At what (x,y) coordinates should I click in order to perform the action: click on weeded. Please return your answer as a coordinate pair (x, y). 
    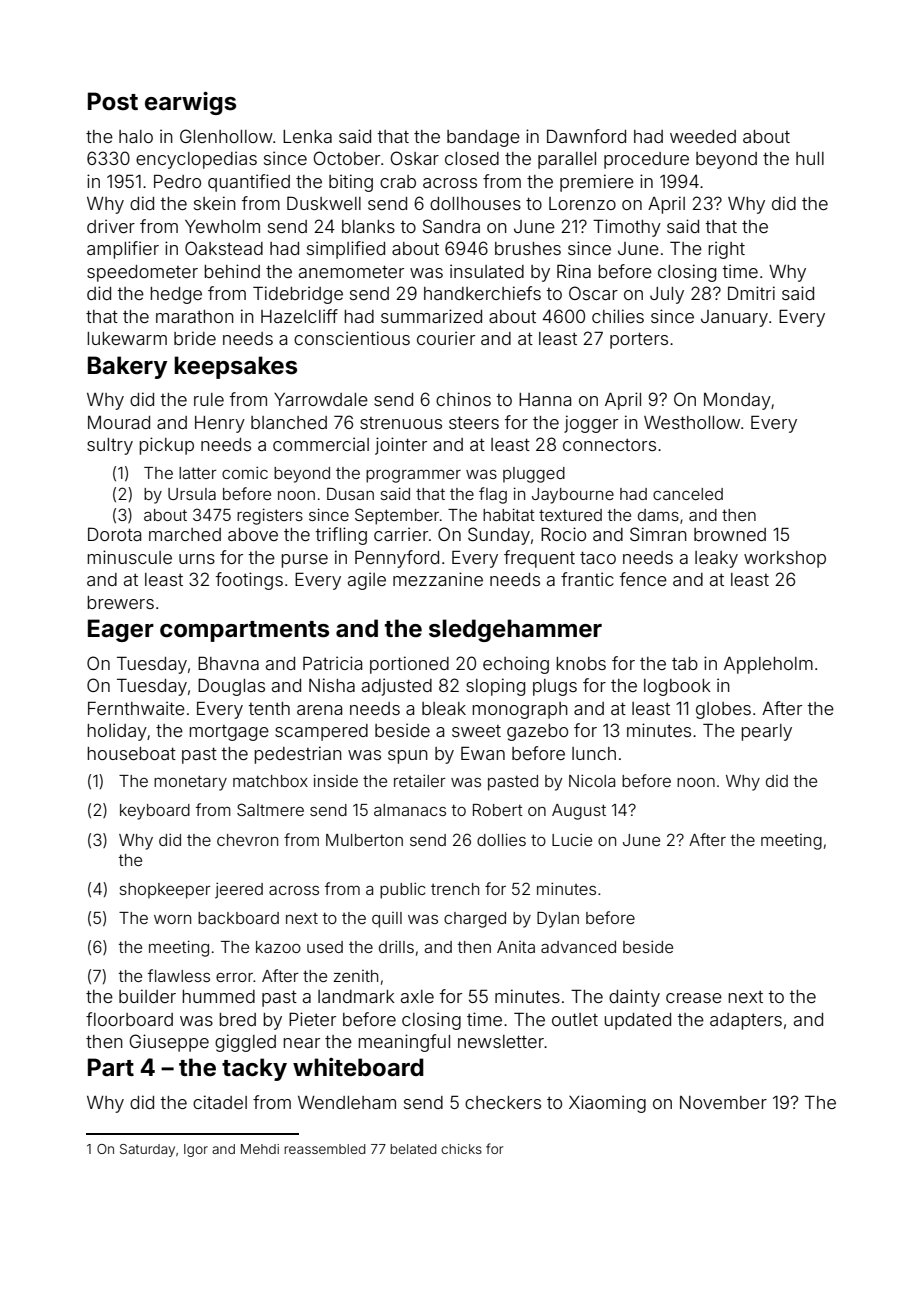
    Looking at the image, I should click on (703, 136).
